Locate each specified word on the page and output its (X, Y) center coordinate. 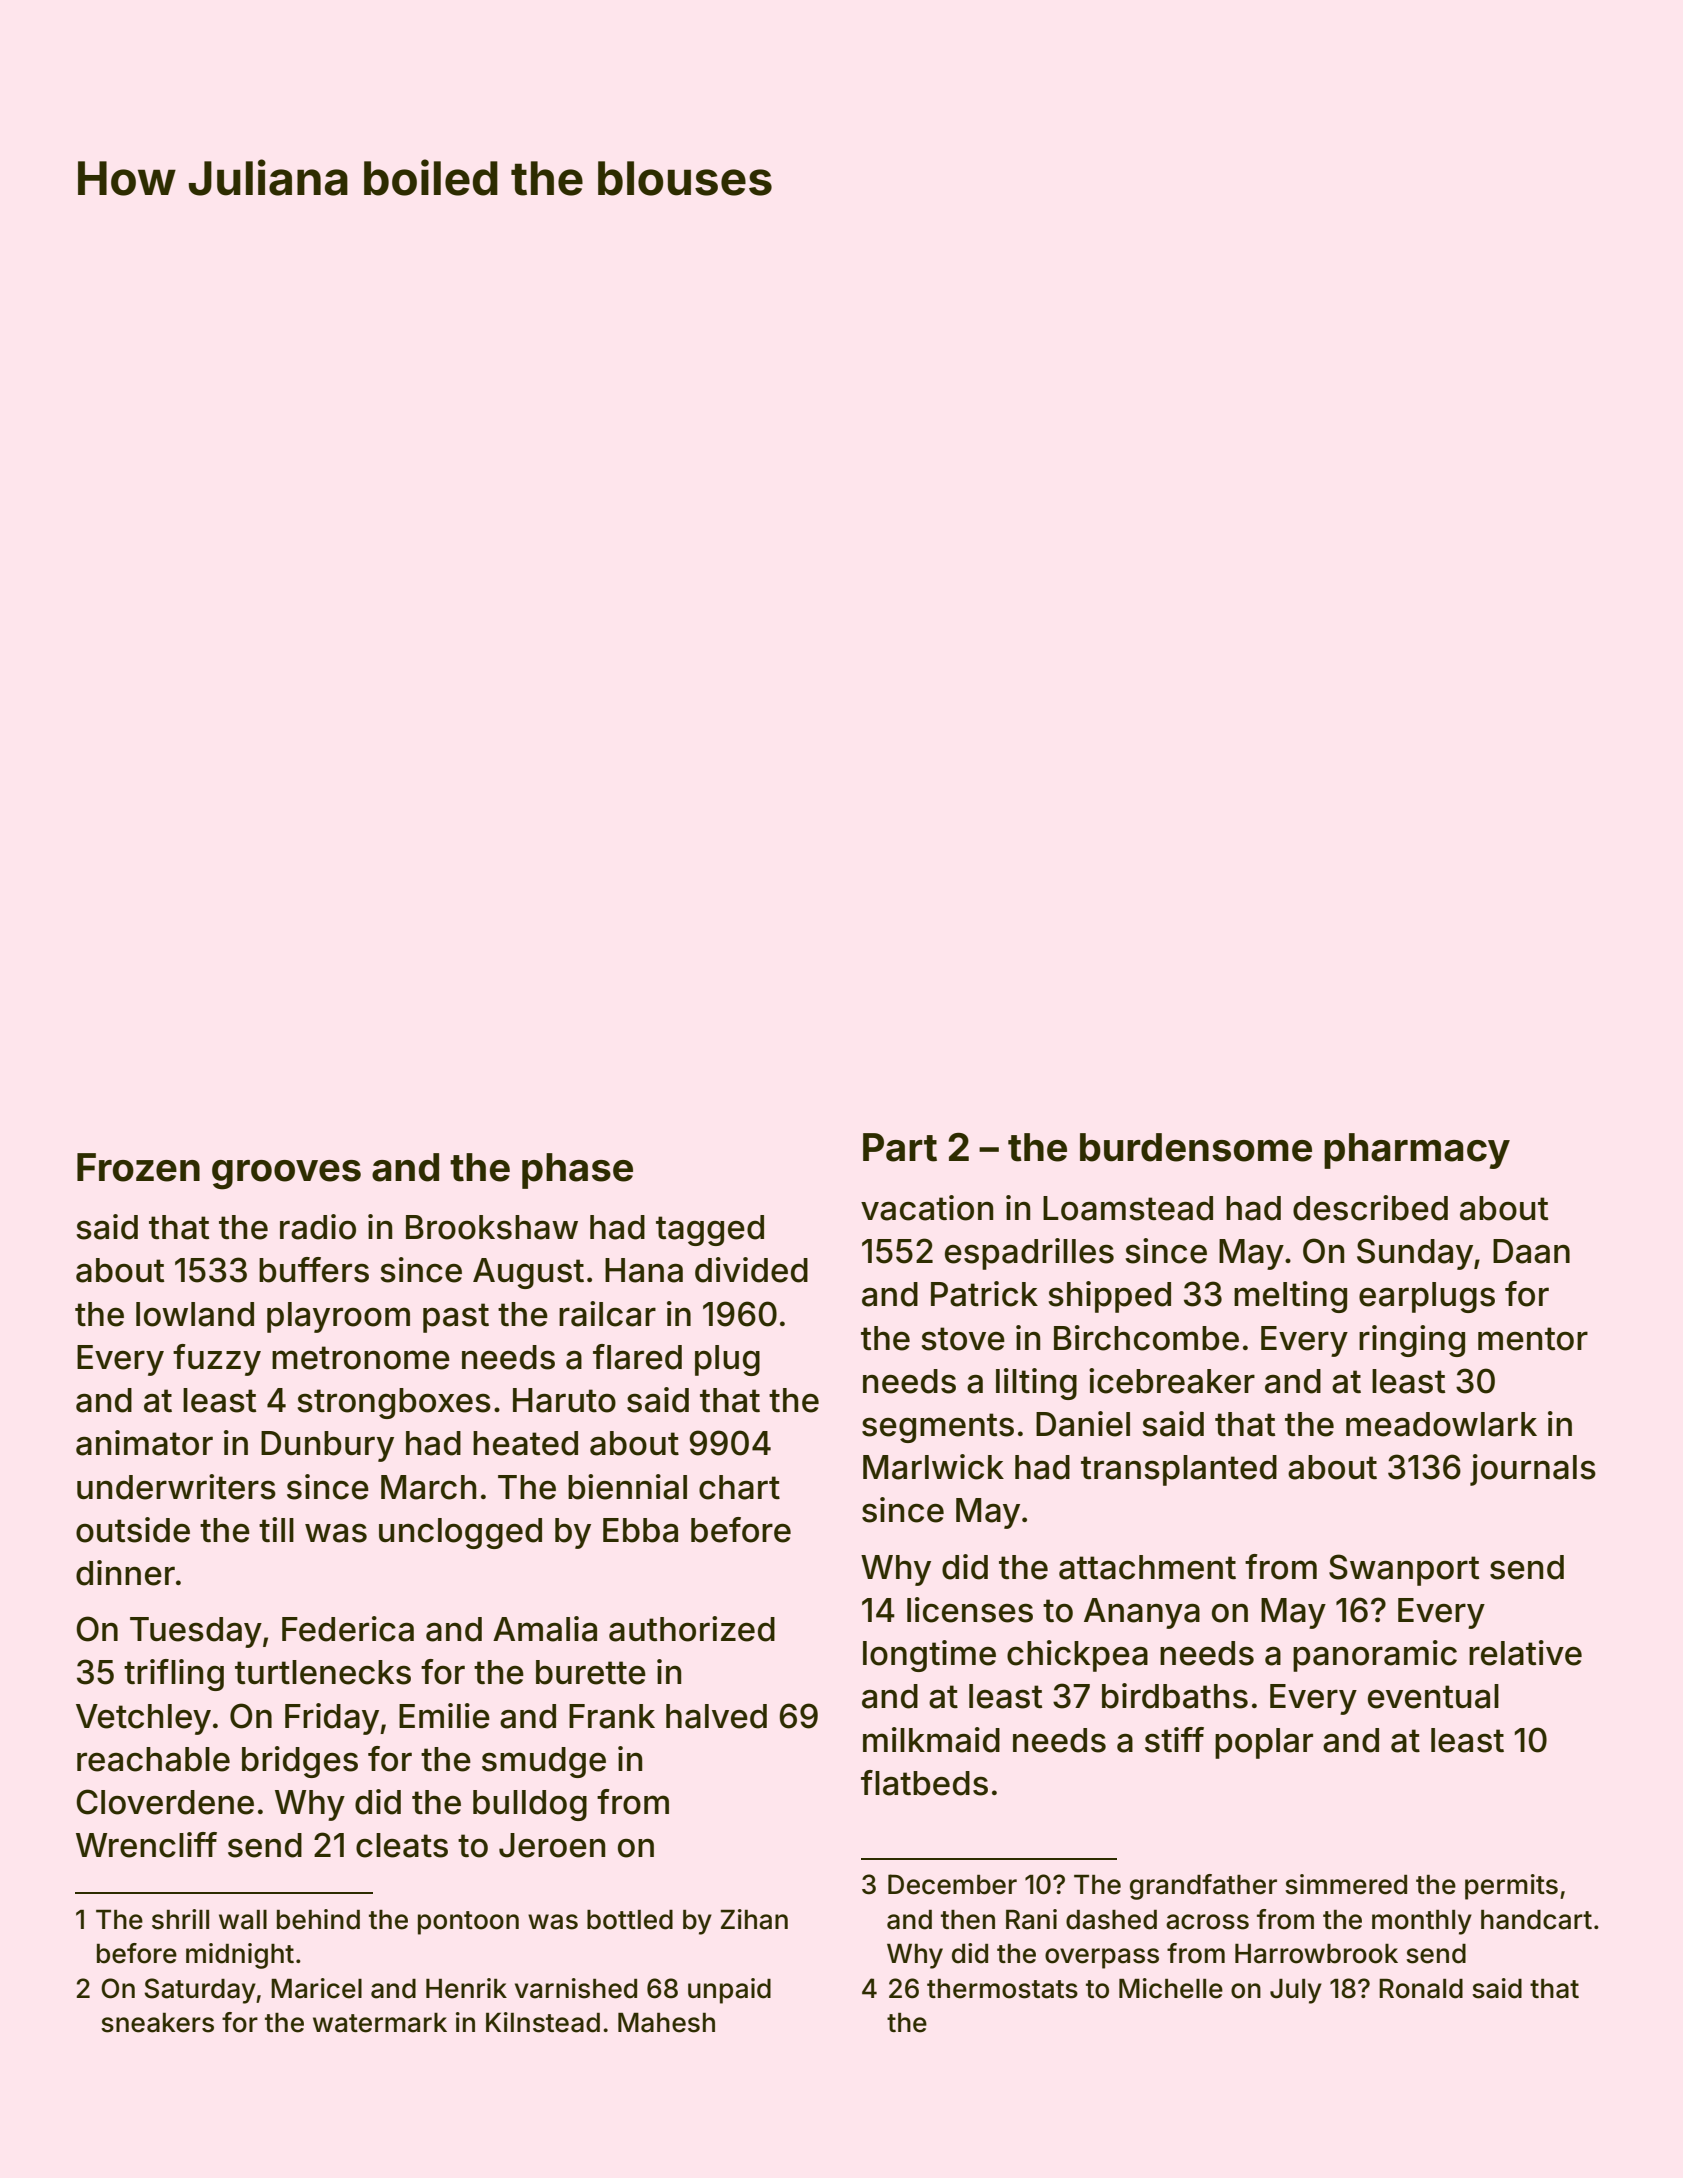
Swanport (1404, 1570)
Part (900, 1147)
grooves (286, 1175)
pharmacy (1417, 1151)
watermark (380, 2023)
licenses (970, 1610)
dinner (125, 1573)
